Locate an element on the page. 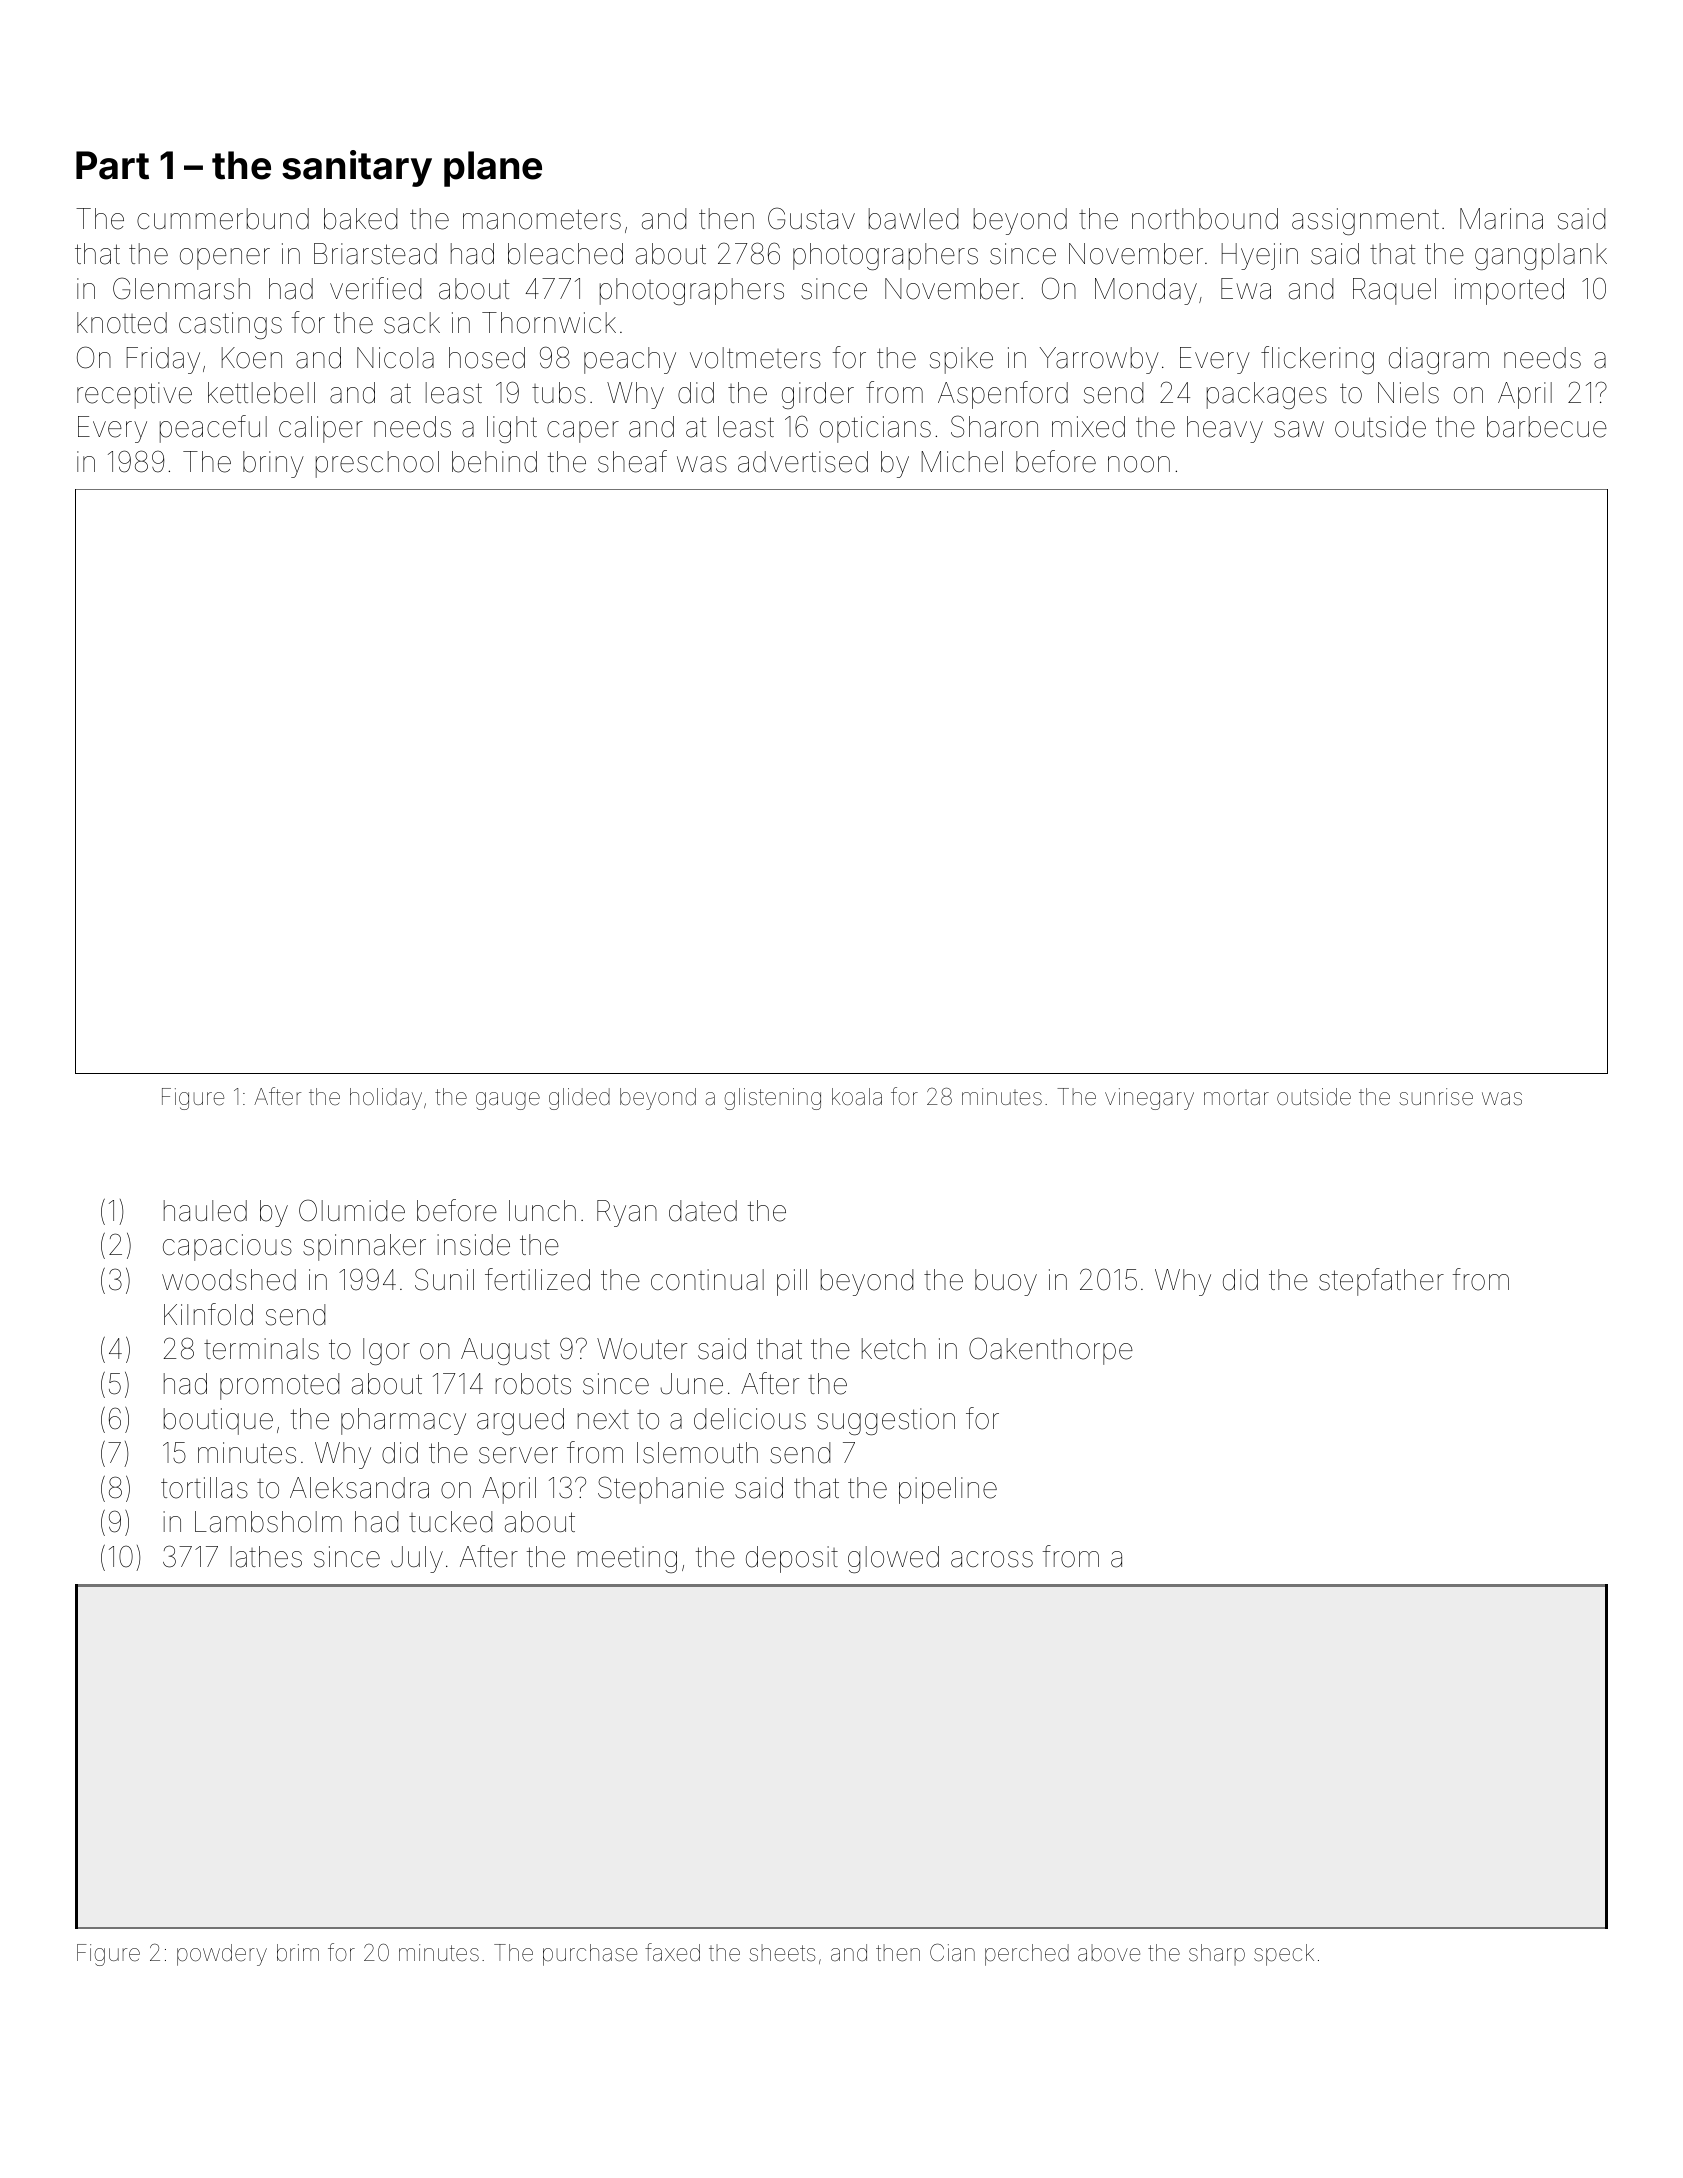 The image size is (1683, 2178). sunrise is located at coordinates (1436, 1097).
